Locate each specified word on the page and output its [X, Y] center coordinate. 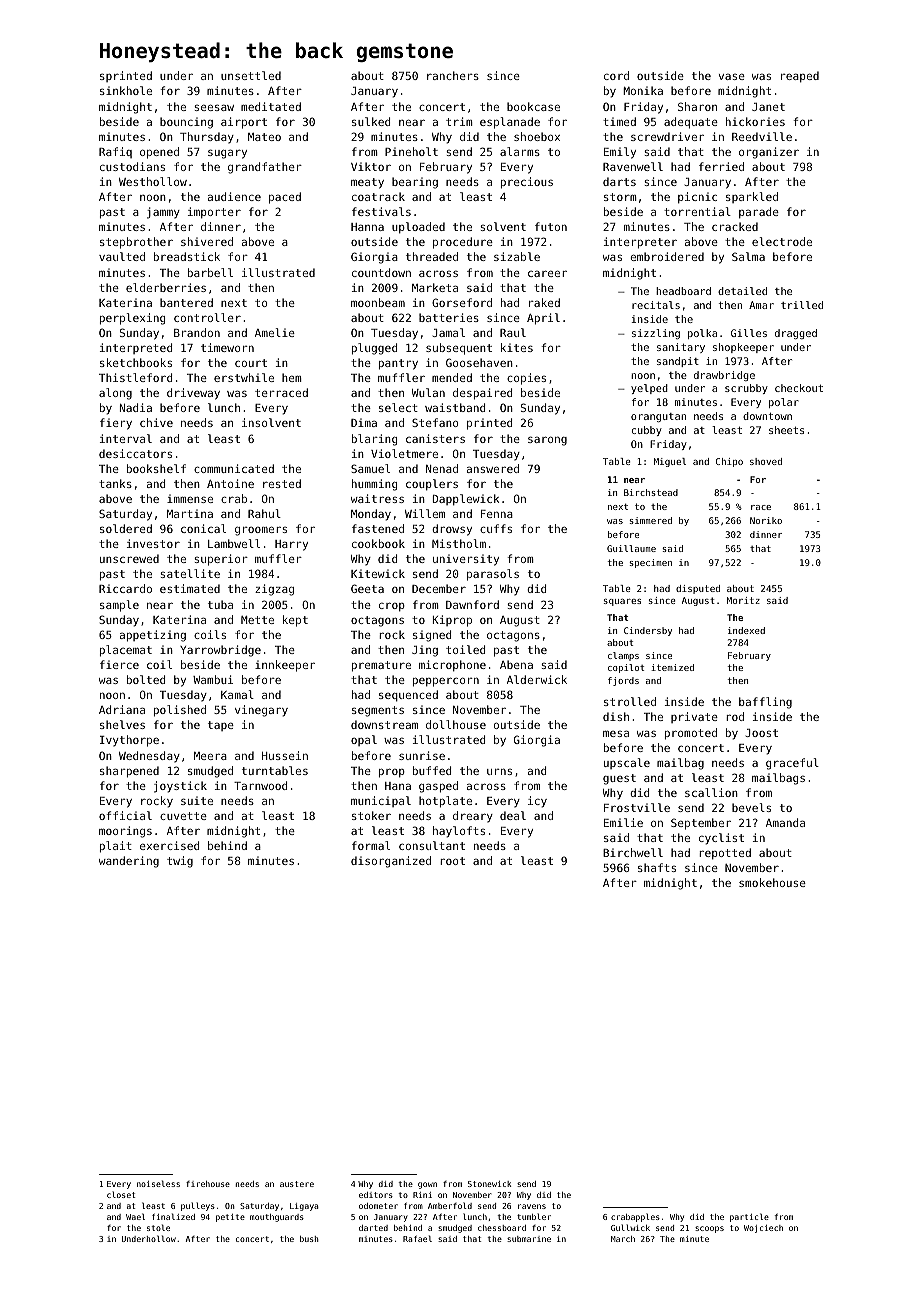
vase [732, 77]
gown [427, 1185]
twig [180, 862]
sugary [227, 154]
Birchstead [651, 492]
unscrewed [129, 558]
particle [749, 1217]
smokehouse [772, 882]
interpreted [136, 348]
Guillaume [631, 548]
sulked [371, 121]
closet [121, 1194]
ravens [532, 1206]
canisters [435, 438]
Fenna [497, 514]
